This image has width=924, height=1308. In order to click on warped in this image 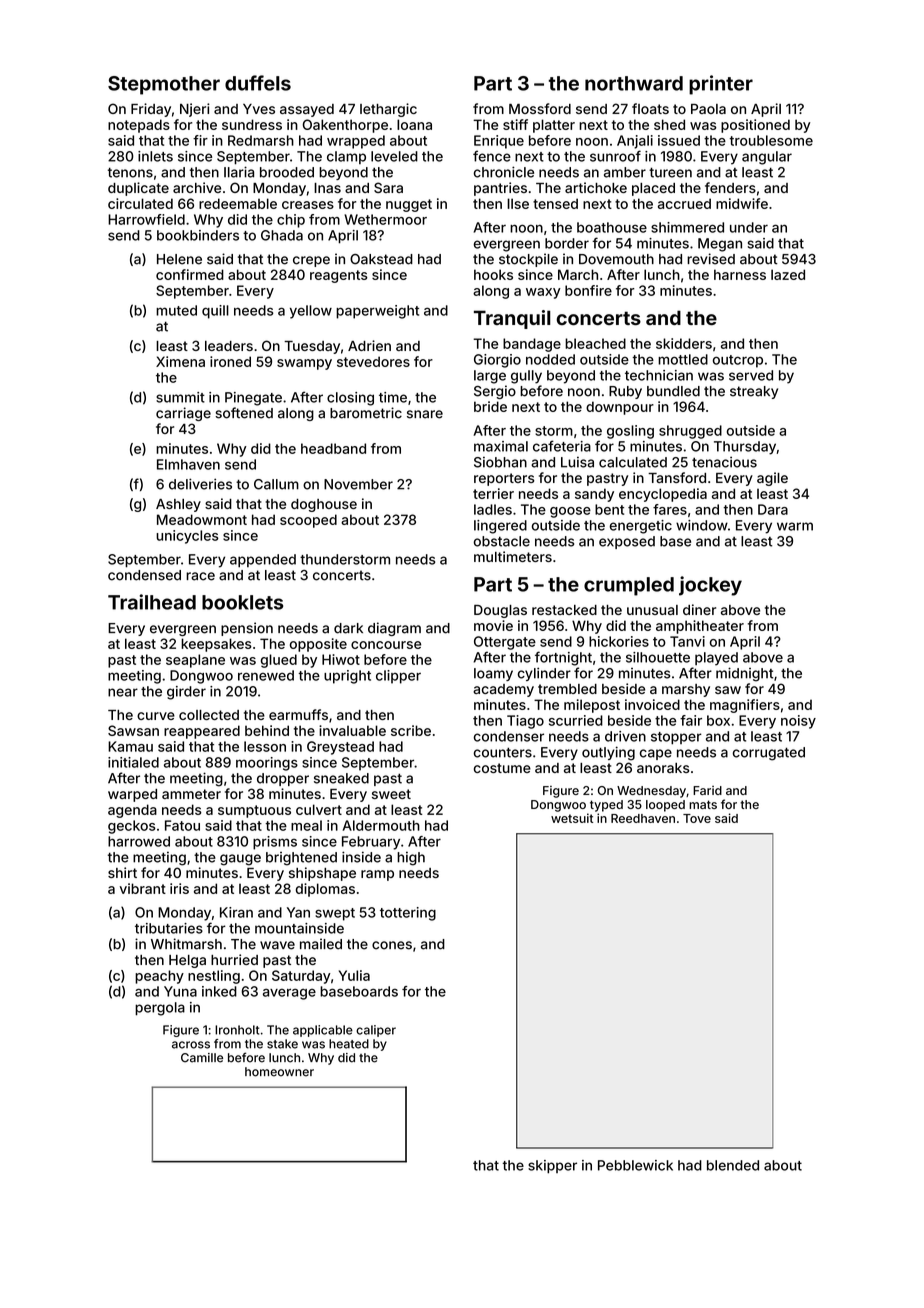, I will do `click(132, 795)`.
